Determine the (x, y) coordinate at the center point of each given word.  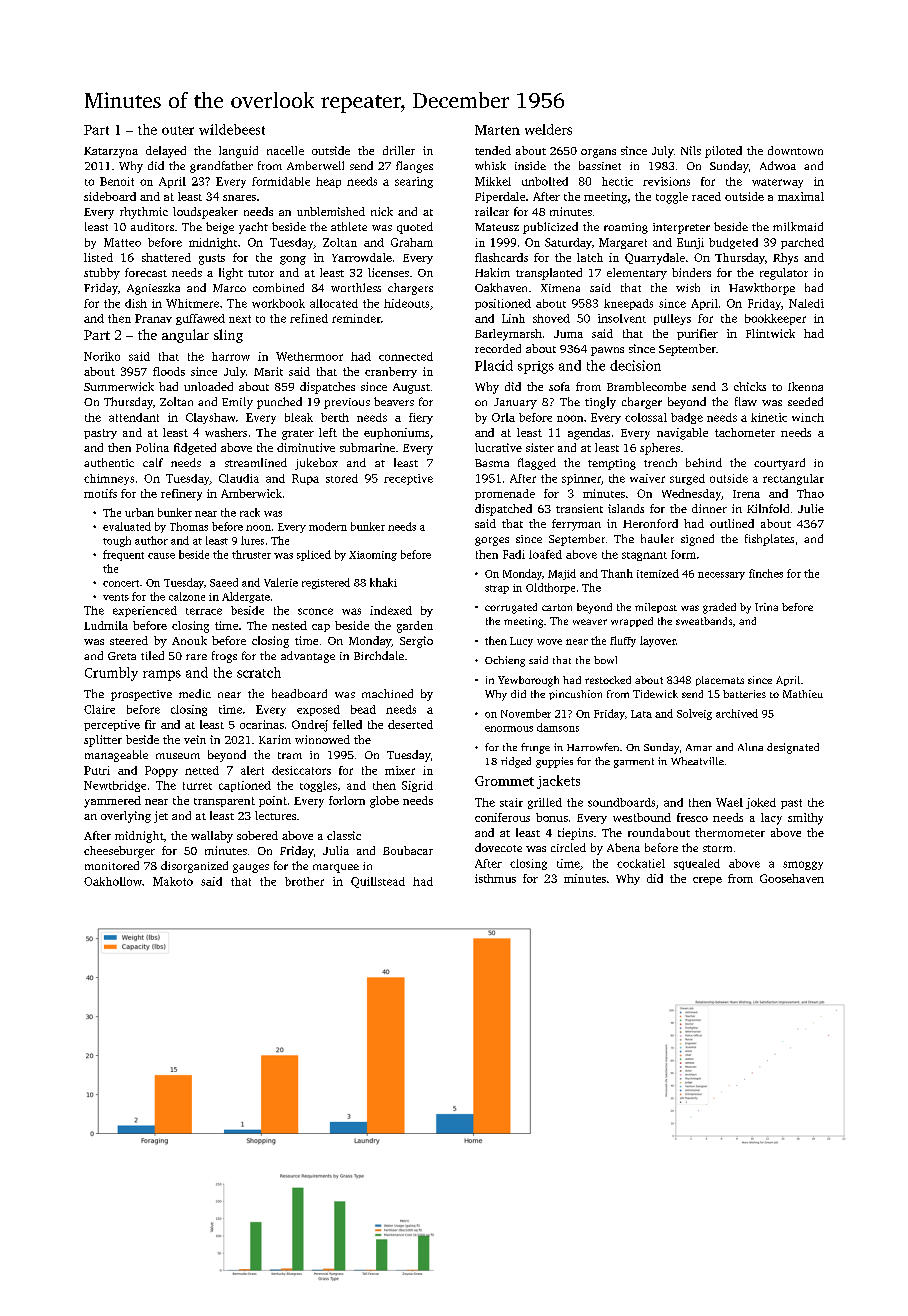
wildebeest (232, 129)
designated (793, 748)
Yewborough (528, 681)
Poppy (161, 771)
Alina (750, 747)
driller (399, 150)
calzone (187, 596)
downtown (795, 150)
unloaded (208, 386)
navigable (682, 434)
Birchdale (379, 655)
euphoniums (396, 433)
